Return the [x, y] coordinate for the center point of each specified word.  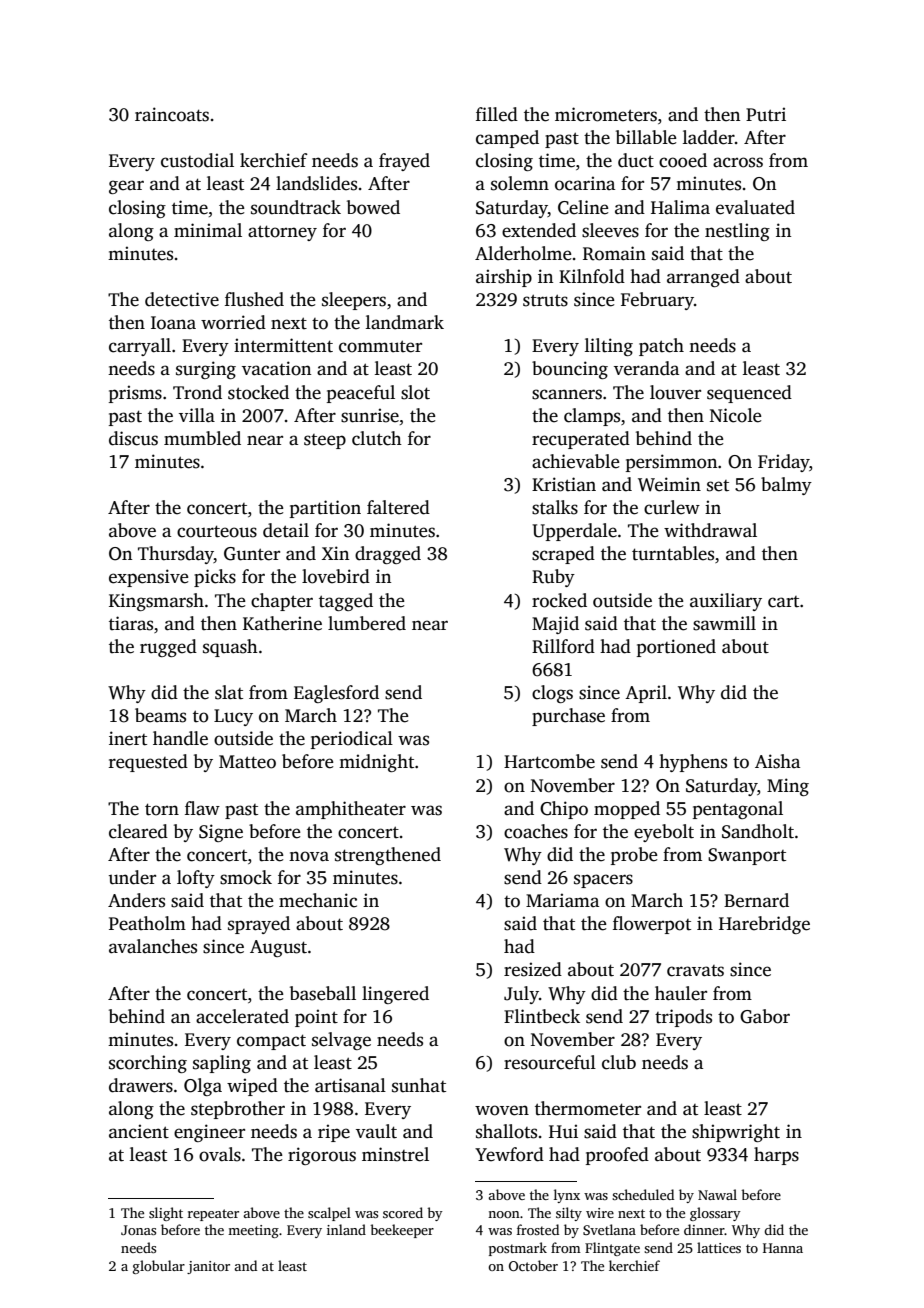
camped [507, 139]
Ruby [553, 578]
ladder [709, 137]
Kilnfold [592, 276]
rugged [168, 648]
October [533, 1265]
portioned [676, 648]
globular [159, 1267]
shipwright [736, 1133]
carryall [140, 347]
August [278, 948]
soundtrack [296, 207]
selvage [341, 1041]
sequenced [749, 394]
